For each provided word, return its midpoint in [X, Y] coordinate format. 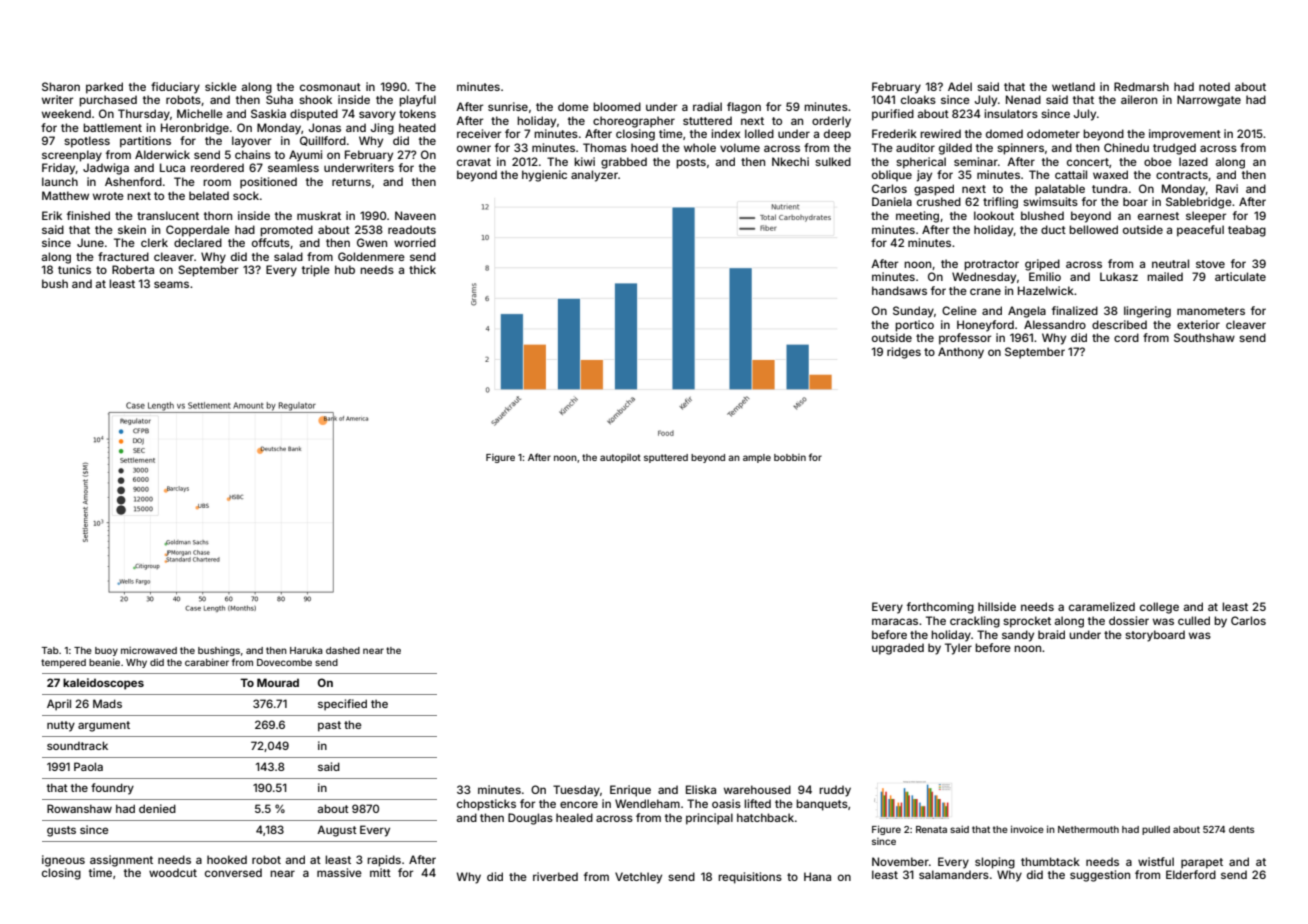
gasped [934, 190]
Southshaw [1204, 337]
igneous [63, 861]
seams [171, 284]
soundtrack [77, 745]
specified [342, 705]
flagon [744, 108]
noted [1214, 86]
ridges [904, 353]
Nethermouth [1088, 829]
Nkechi [790, 161]
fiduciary [175, 88]
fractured [123, 256]
